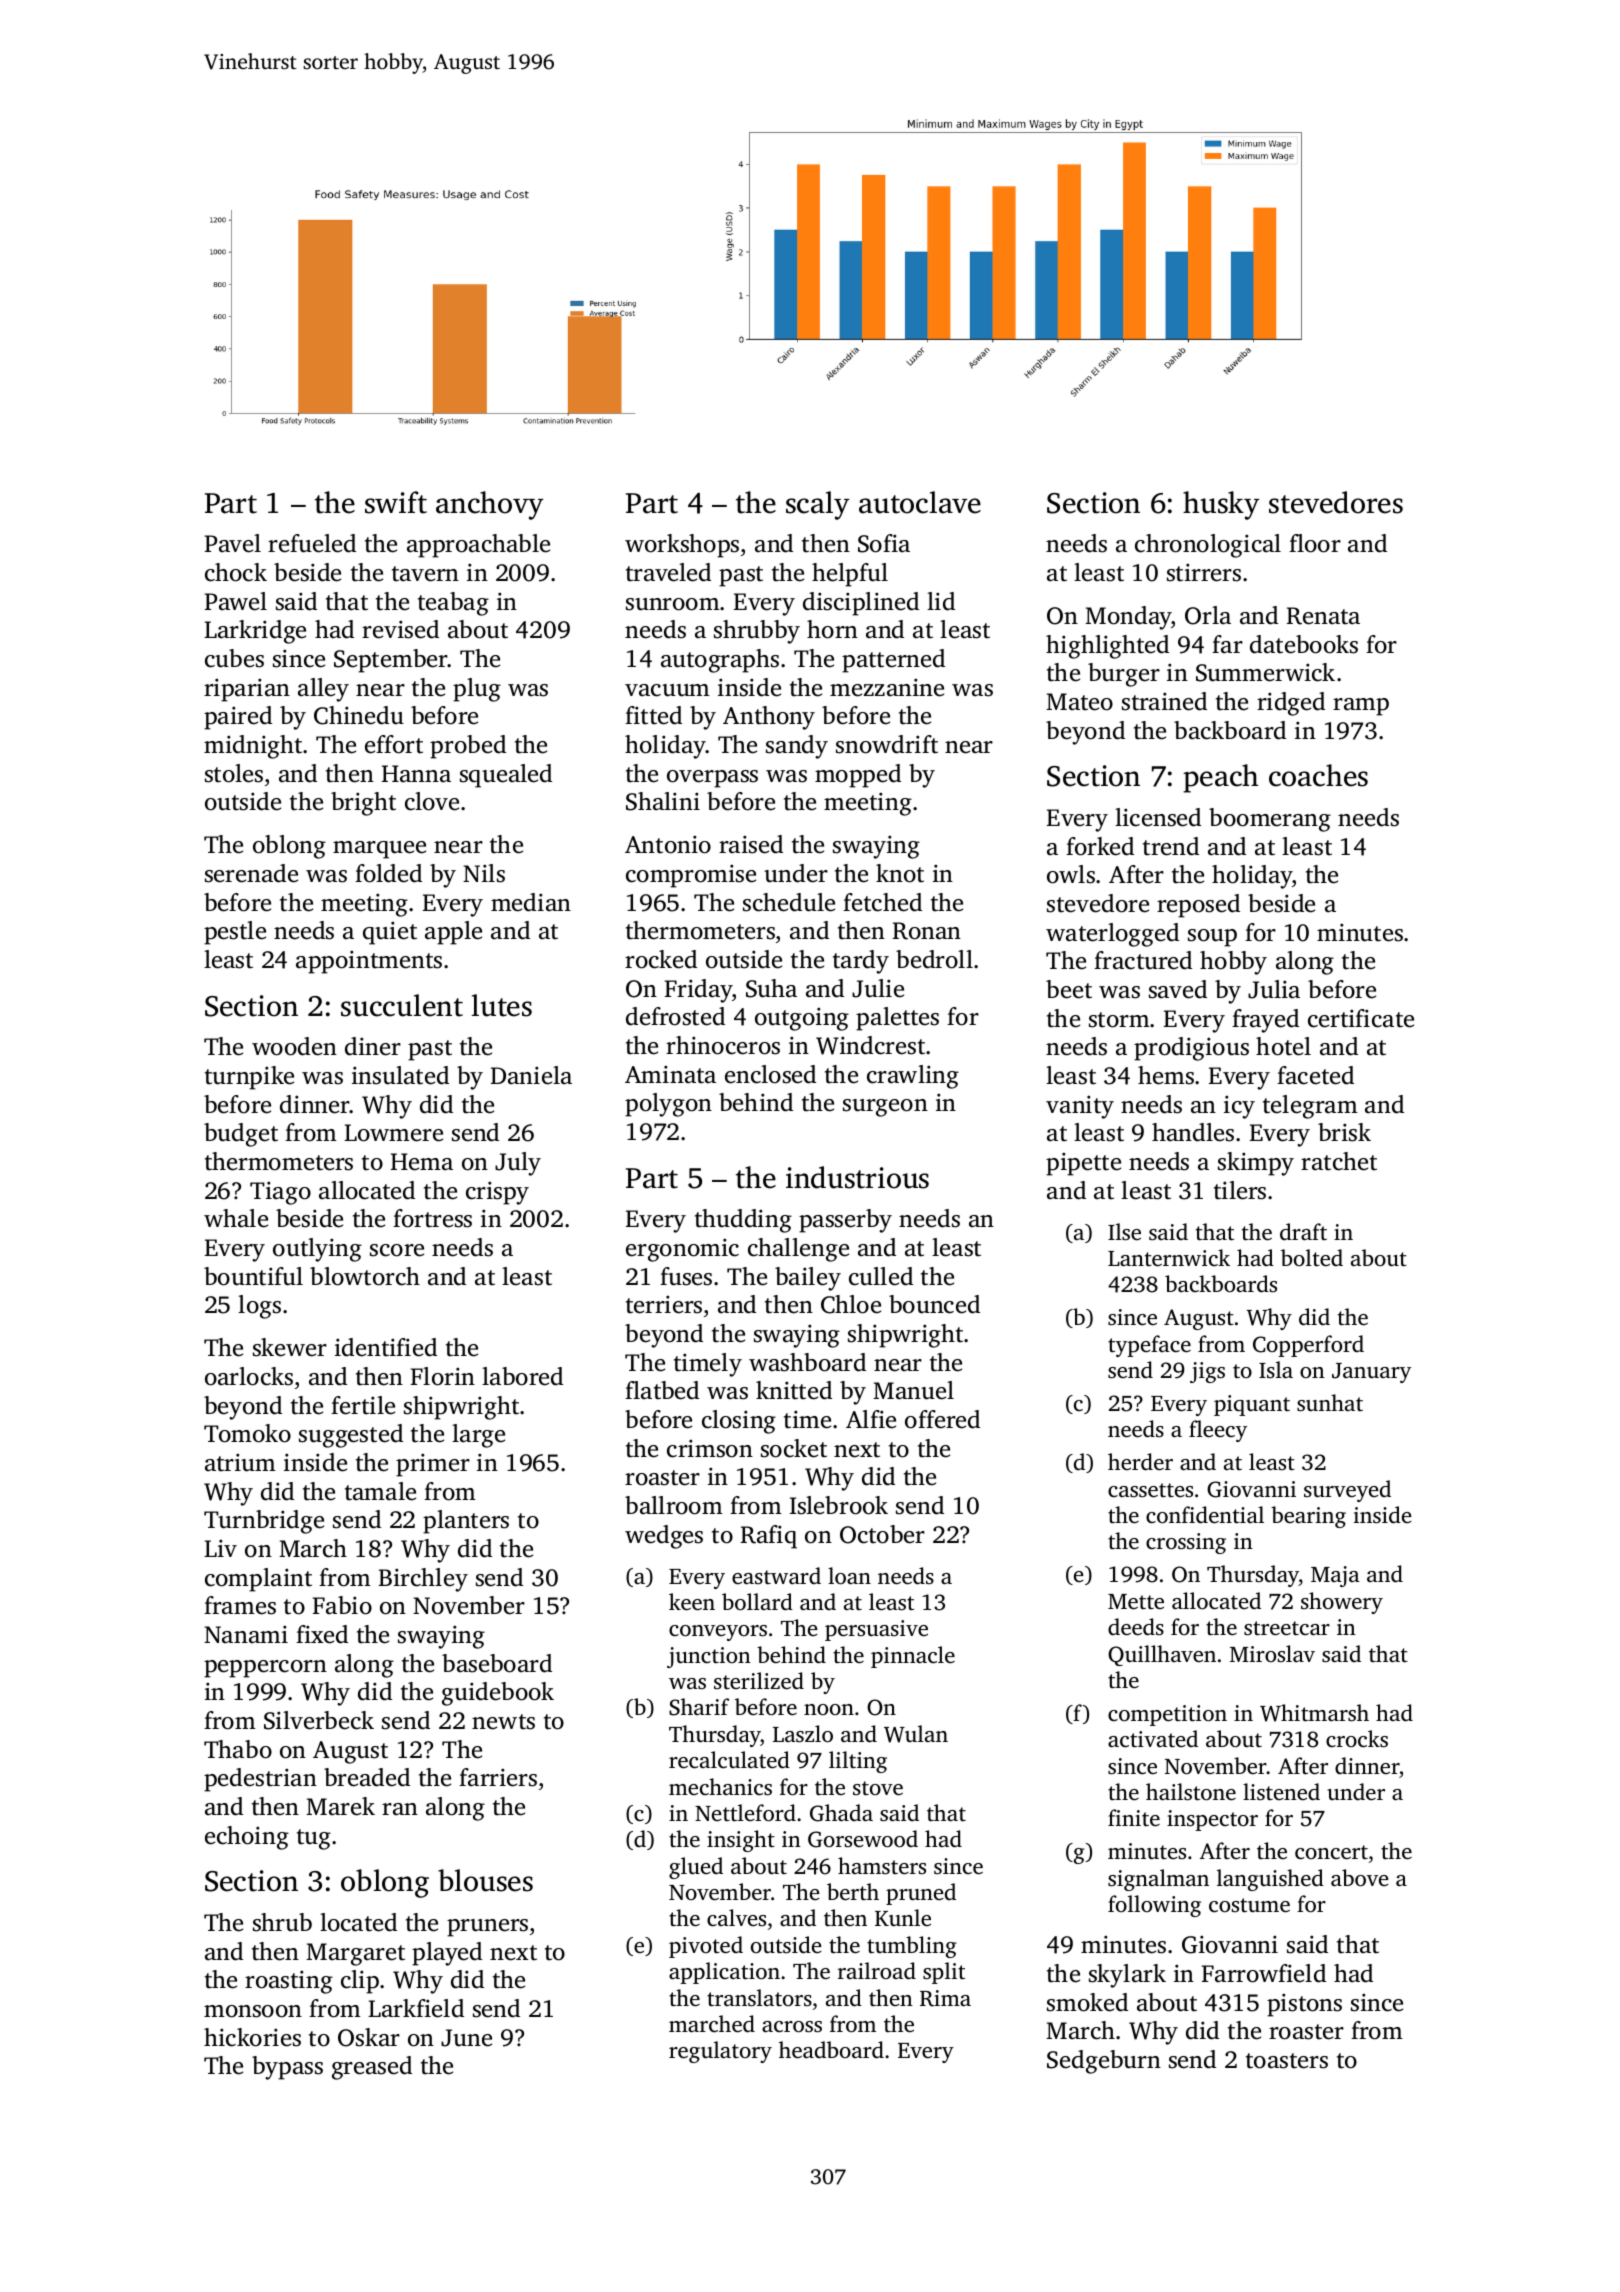  What do you see at coordinates (757, 1602) in the screenshot?
I see `bollard` at bounding box center [757, 1602].
